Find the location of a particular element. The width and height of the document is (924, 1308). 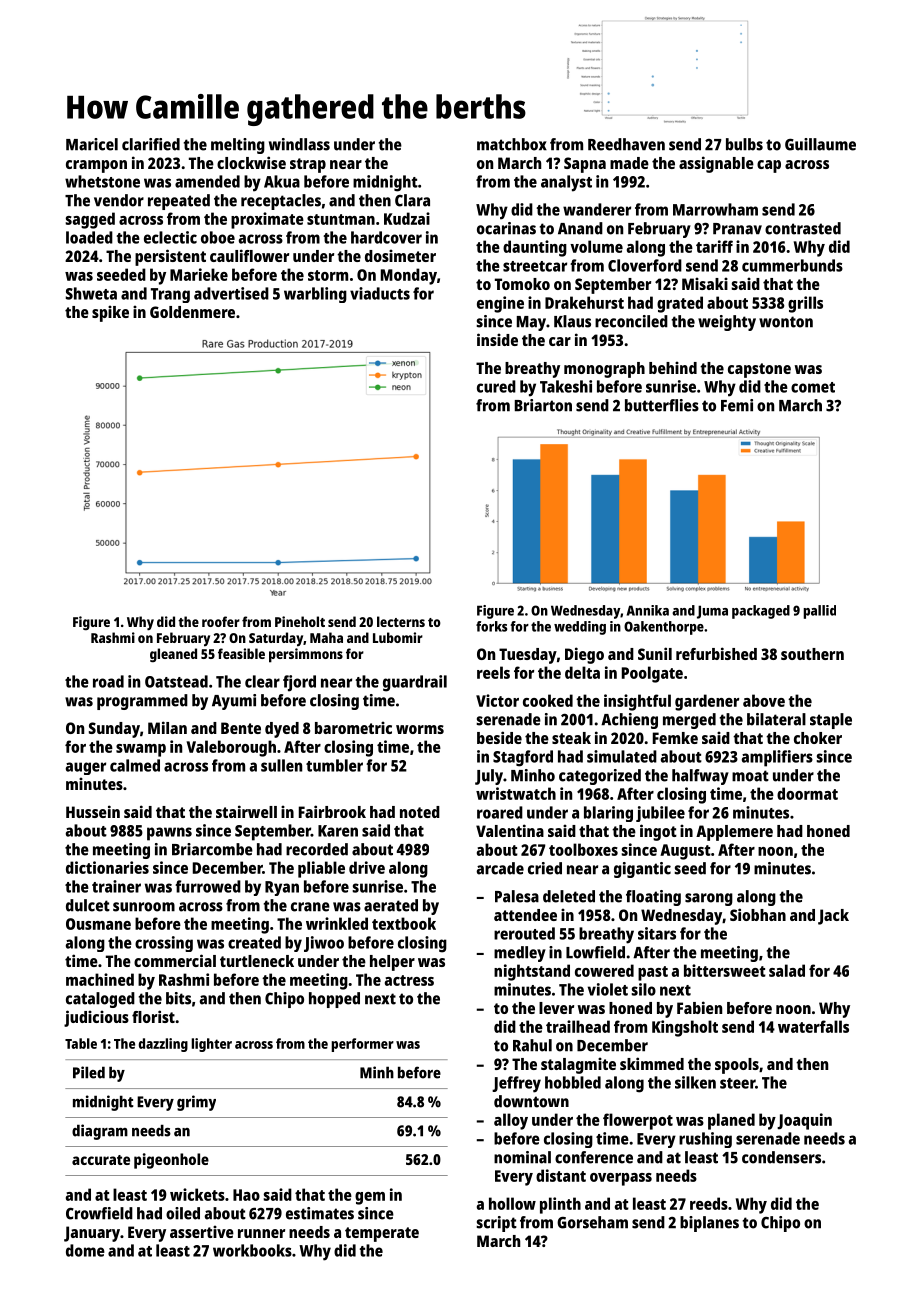

barometric is located at coordinates (353, 727).
